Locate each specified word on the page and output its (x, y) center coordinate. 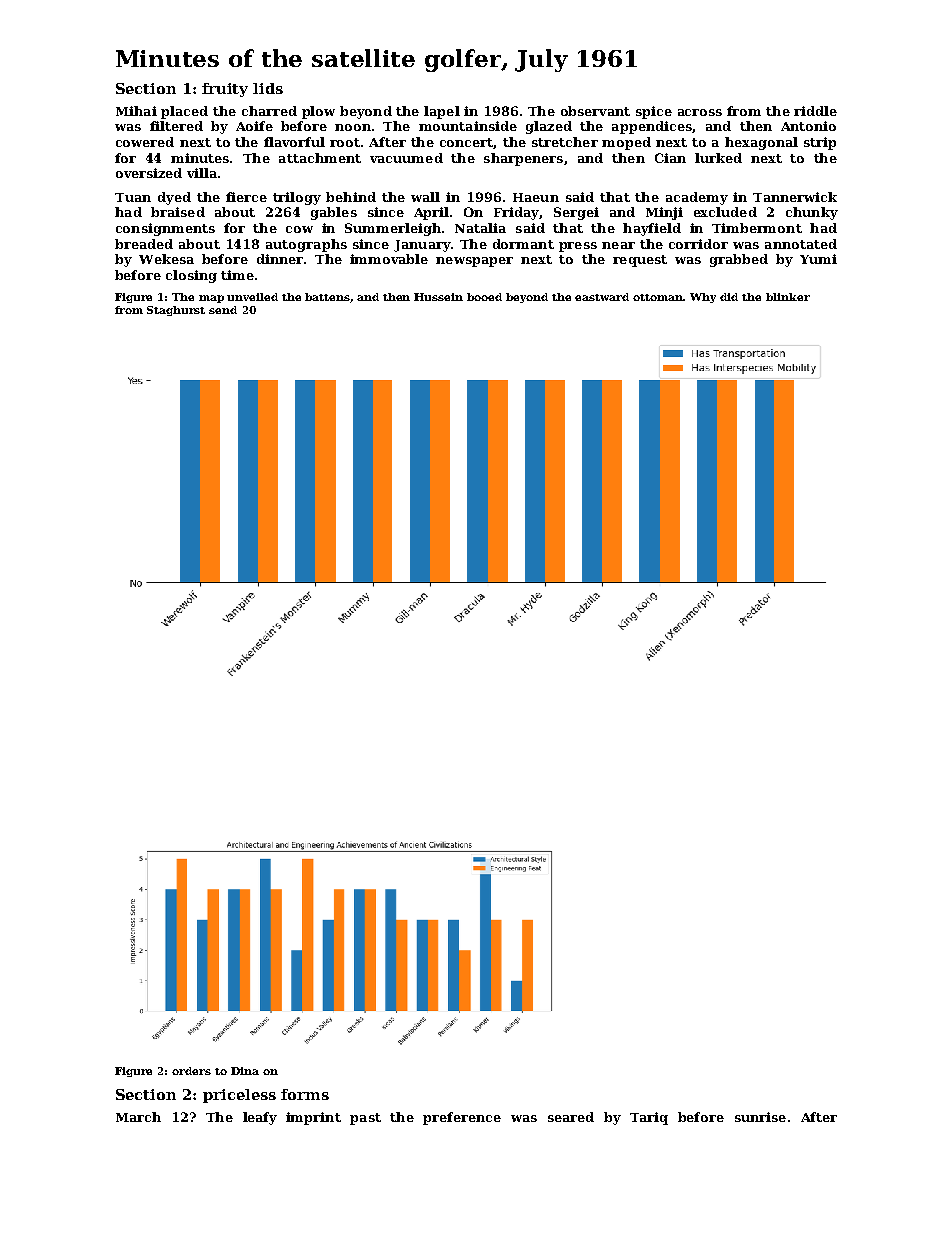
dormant (523, 244)
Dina (245, 1071)
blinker (788, 297)
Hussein (438, 297)
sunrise (760, 1117)
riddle (815, 111)
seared (571, 1117)
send (223, 310)
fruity (225, 90)
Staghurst (176, 311)
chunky (812, 213)
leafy (260, 1118)
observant (595, 111)
